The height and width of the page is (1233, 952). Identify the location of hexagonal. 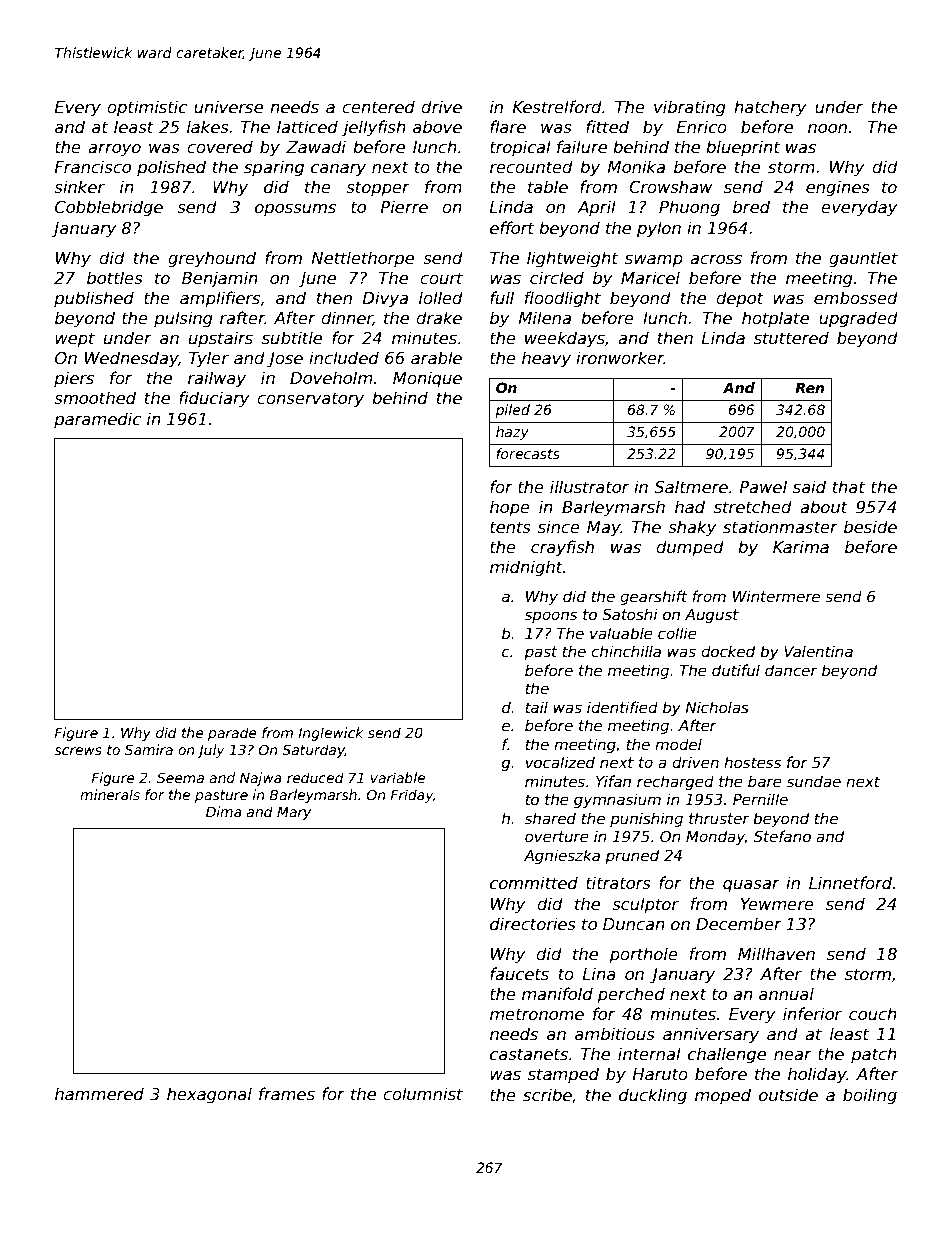
(209, 1095).
